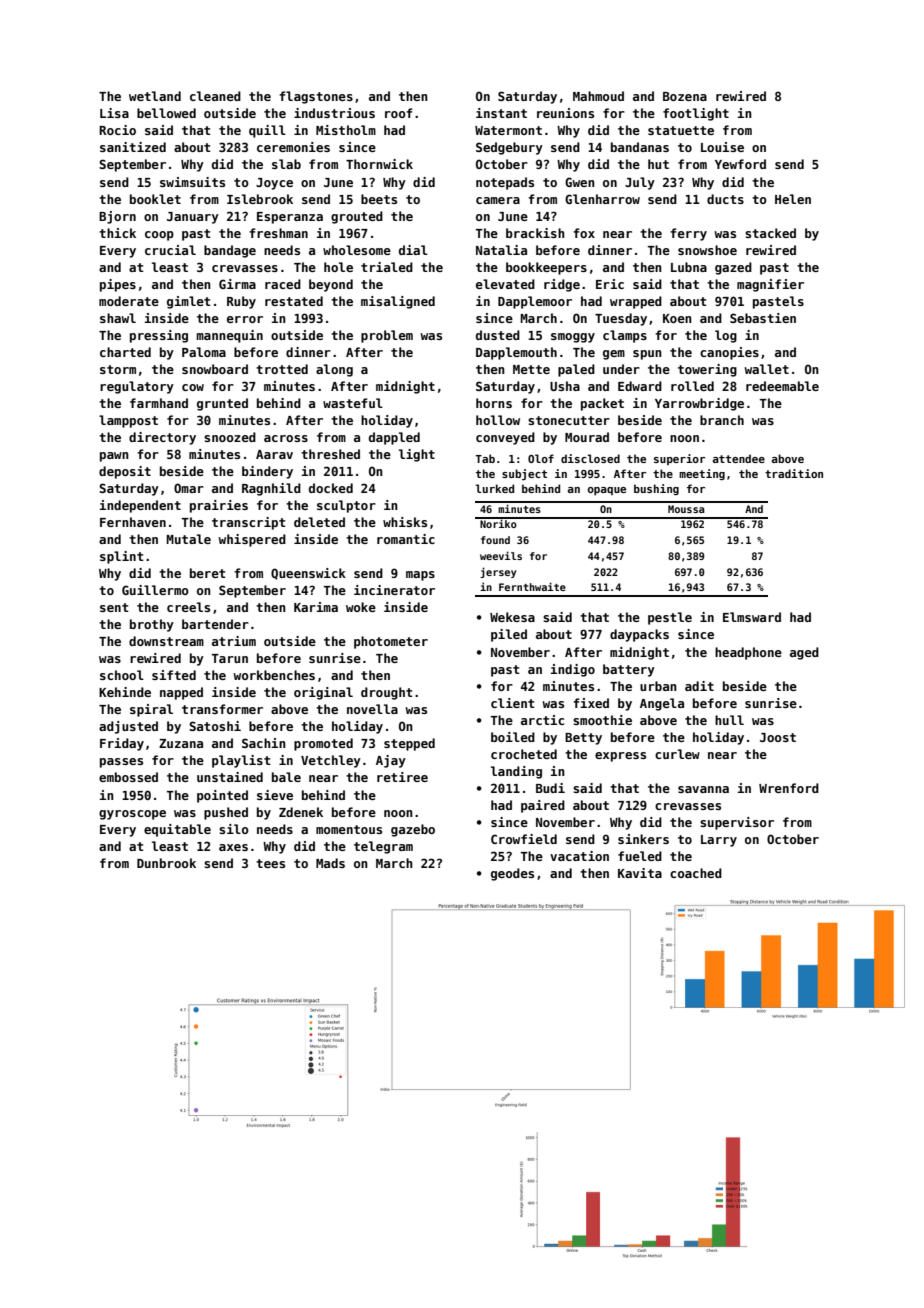 The height and width of the screenshot is (1308, 924). Describe the element at coordinates (640, 873) in the screenshot. I see `Kavita` at that location.
